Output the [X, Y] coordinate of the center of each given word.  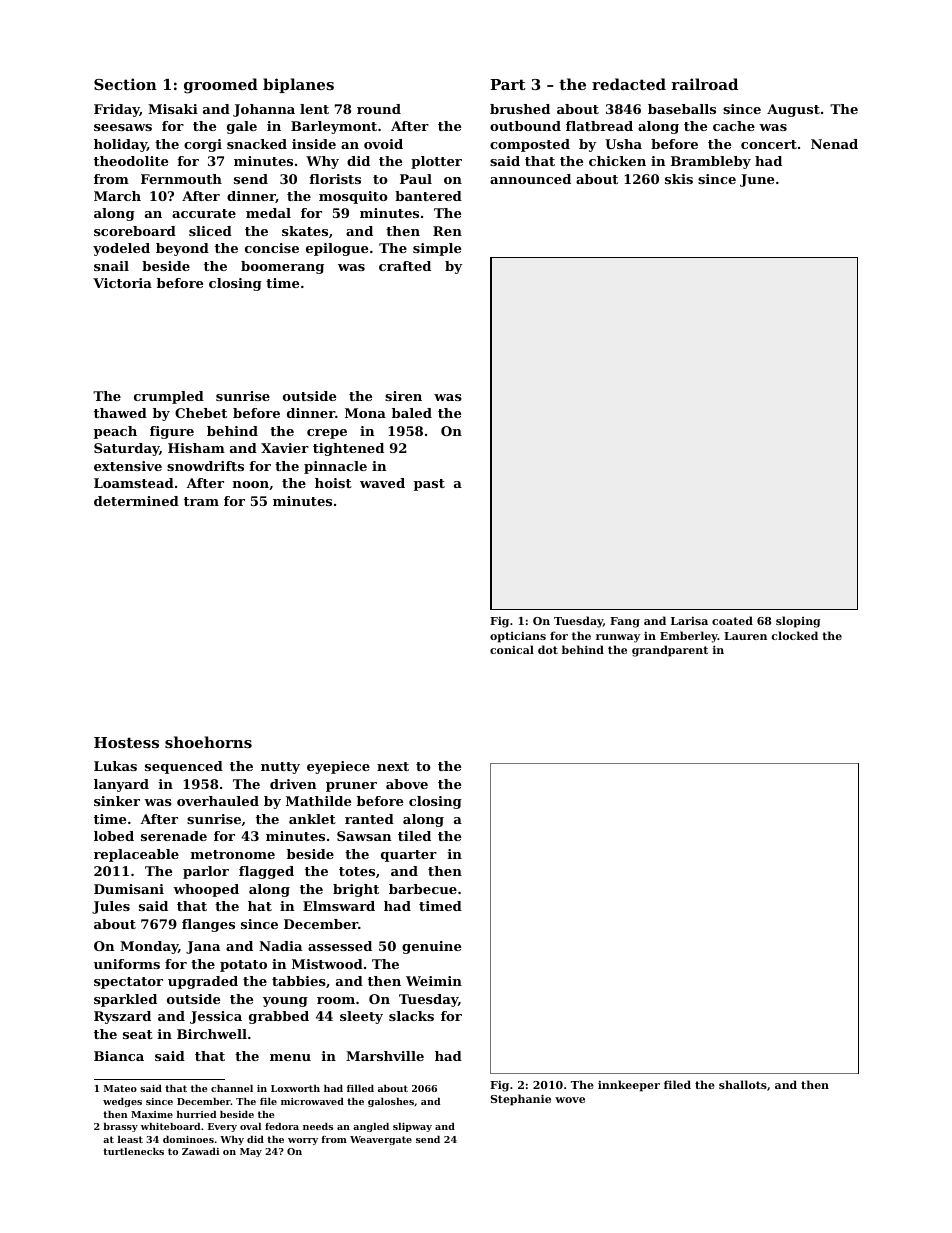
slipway [412, 1127]
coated [732, 620]
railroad [704, 84]
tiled [414, 836]
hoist [333, 483]
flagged [266, 872]
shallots [743, 1084]
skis [679, 179]
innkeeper [629, 1086]
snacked [257, 144]
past [429, 485]
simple [437, 249]
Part [508, 84]
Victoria [122, 283]
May [251, 1152]
